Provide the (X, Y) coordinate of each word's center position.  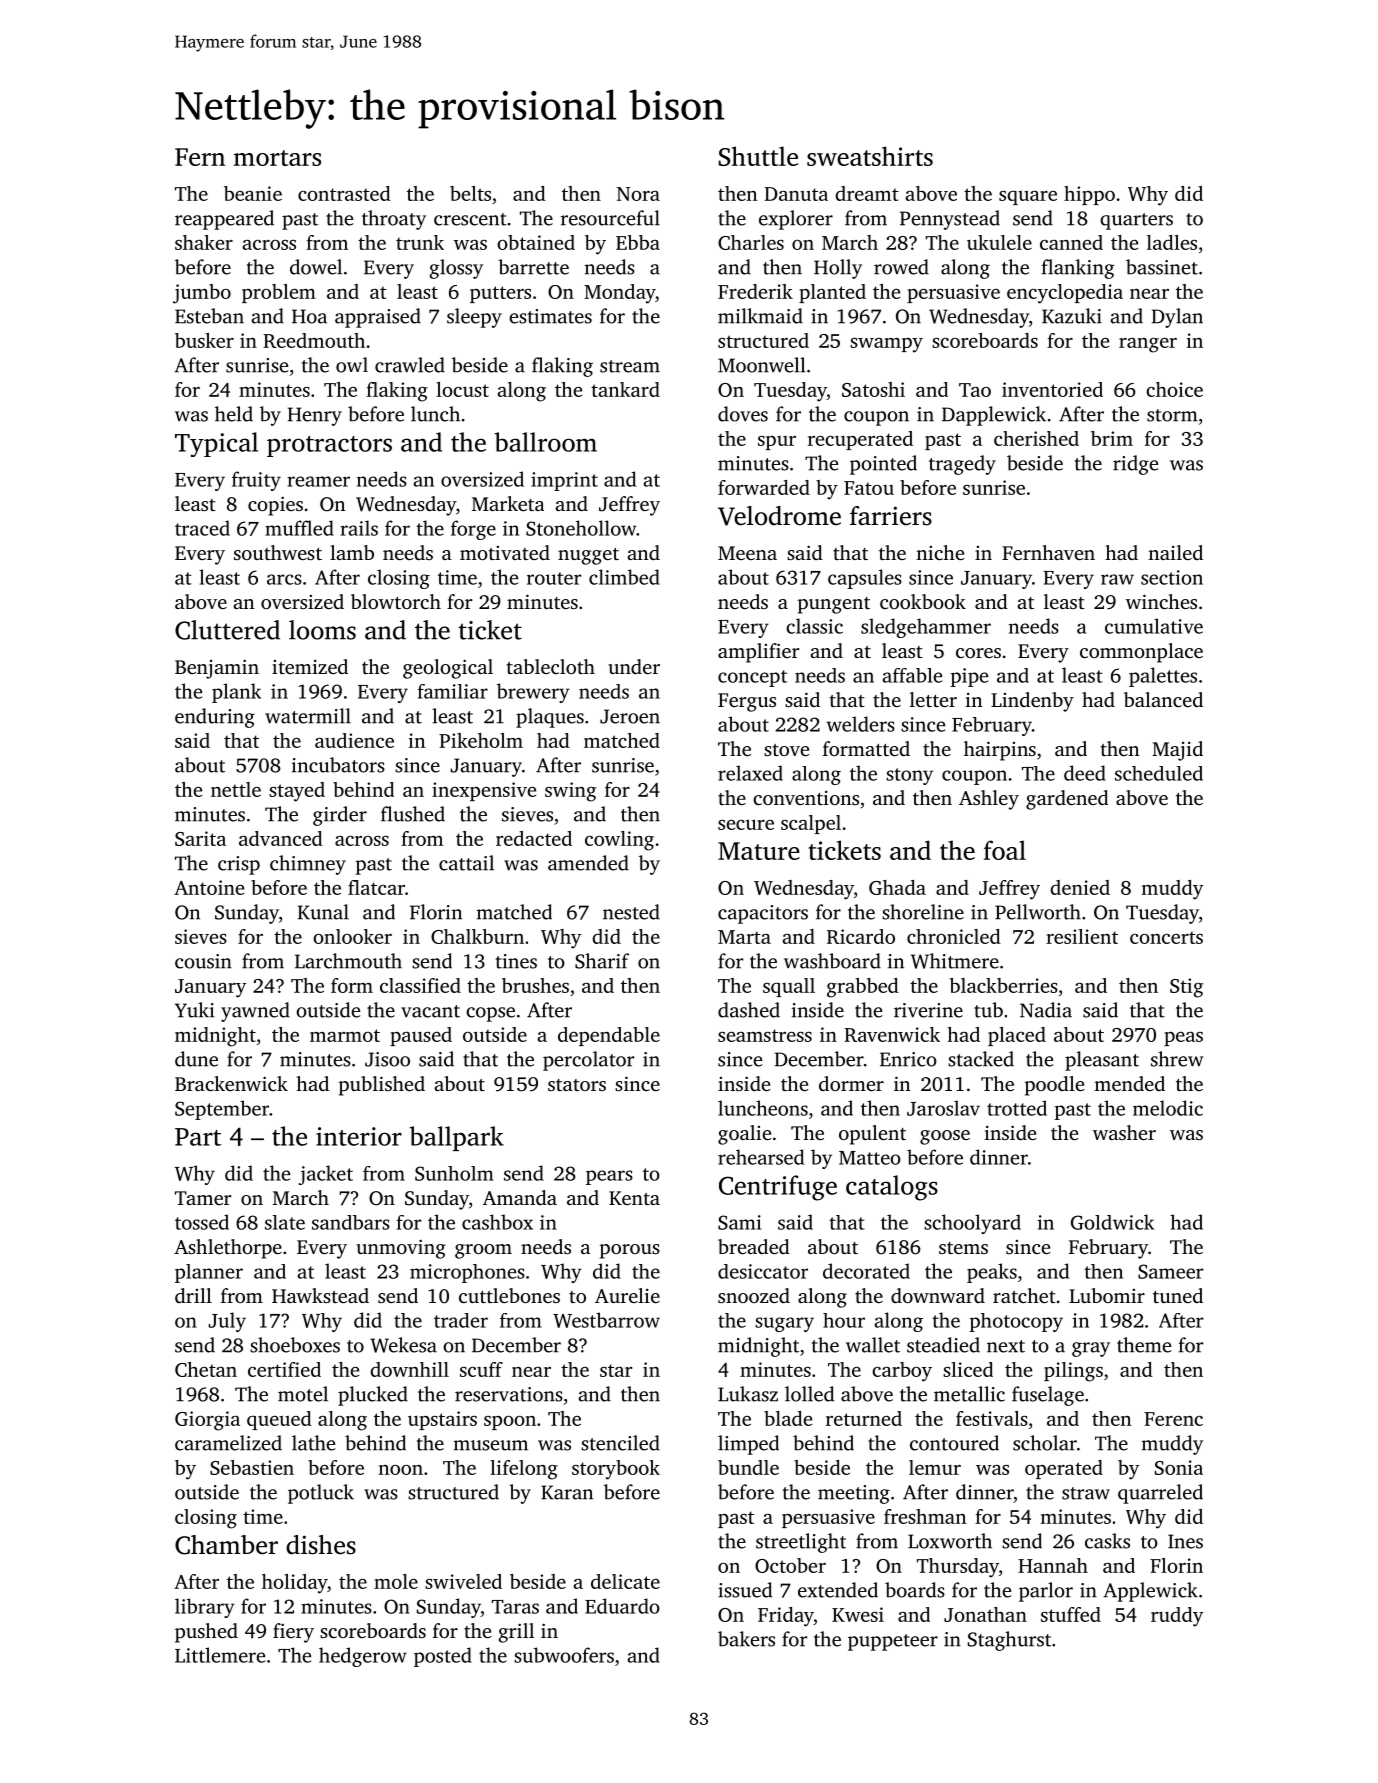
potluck (321, 1494)
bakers (746, 1639)
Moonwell (762, 365)
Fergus (747, 702)
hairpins (1000, 751)
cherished (1036, 438)
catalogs (892, 1188)
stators (577, 1085)
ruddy (1177, 1617)
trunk (420, 242)
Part (198, 1137)
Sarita (200, 838)
